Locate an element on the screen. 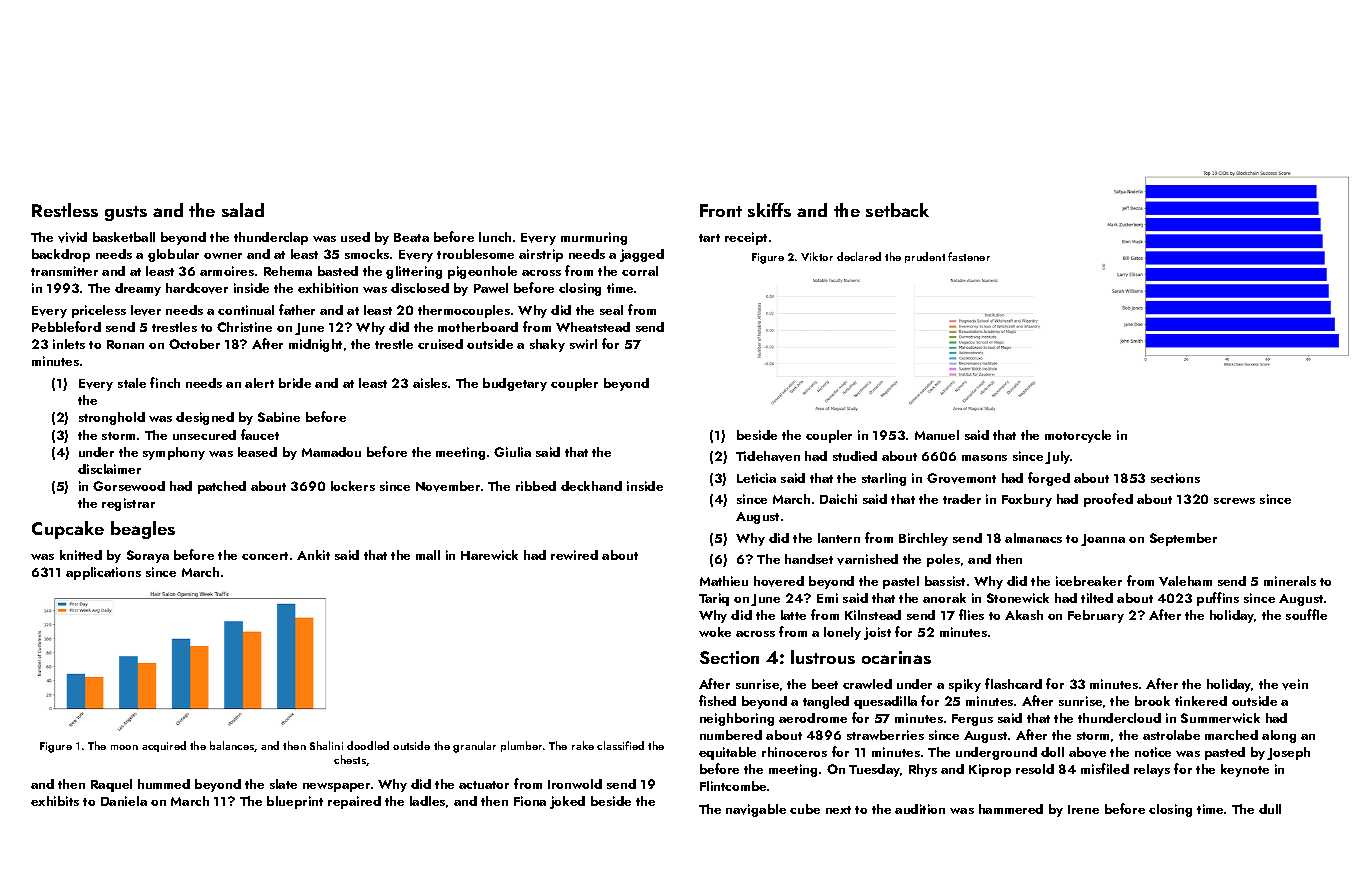 The width and height of the screenshot is (1372, 887). repaired is located at coordinates (354, 802).
